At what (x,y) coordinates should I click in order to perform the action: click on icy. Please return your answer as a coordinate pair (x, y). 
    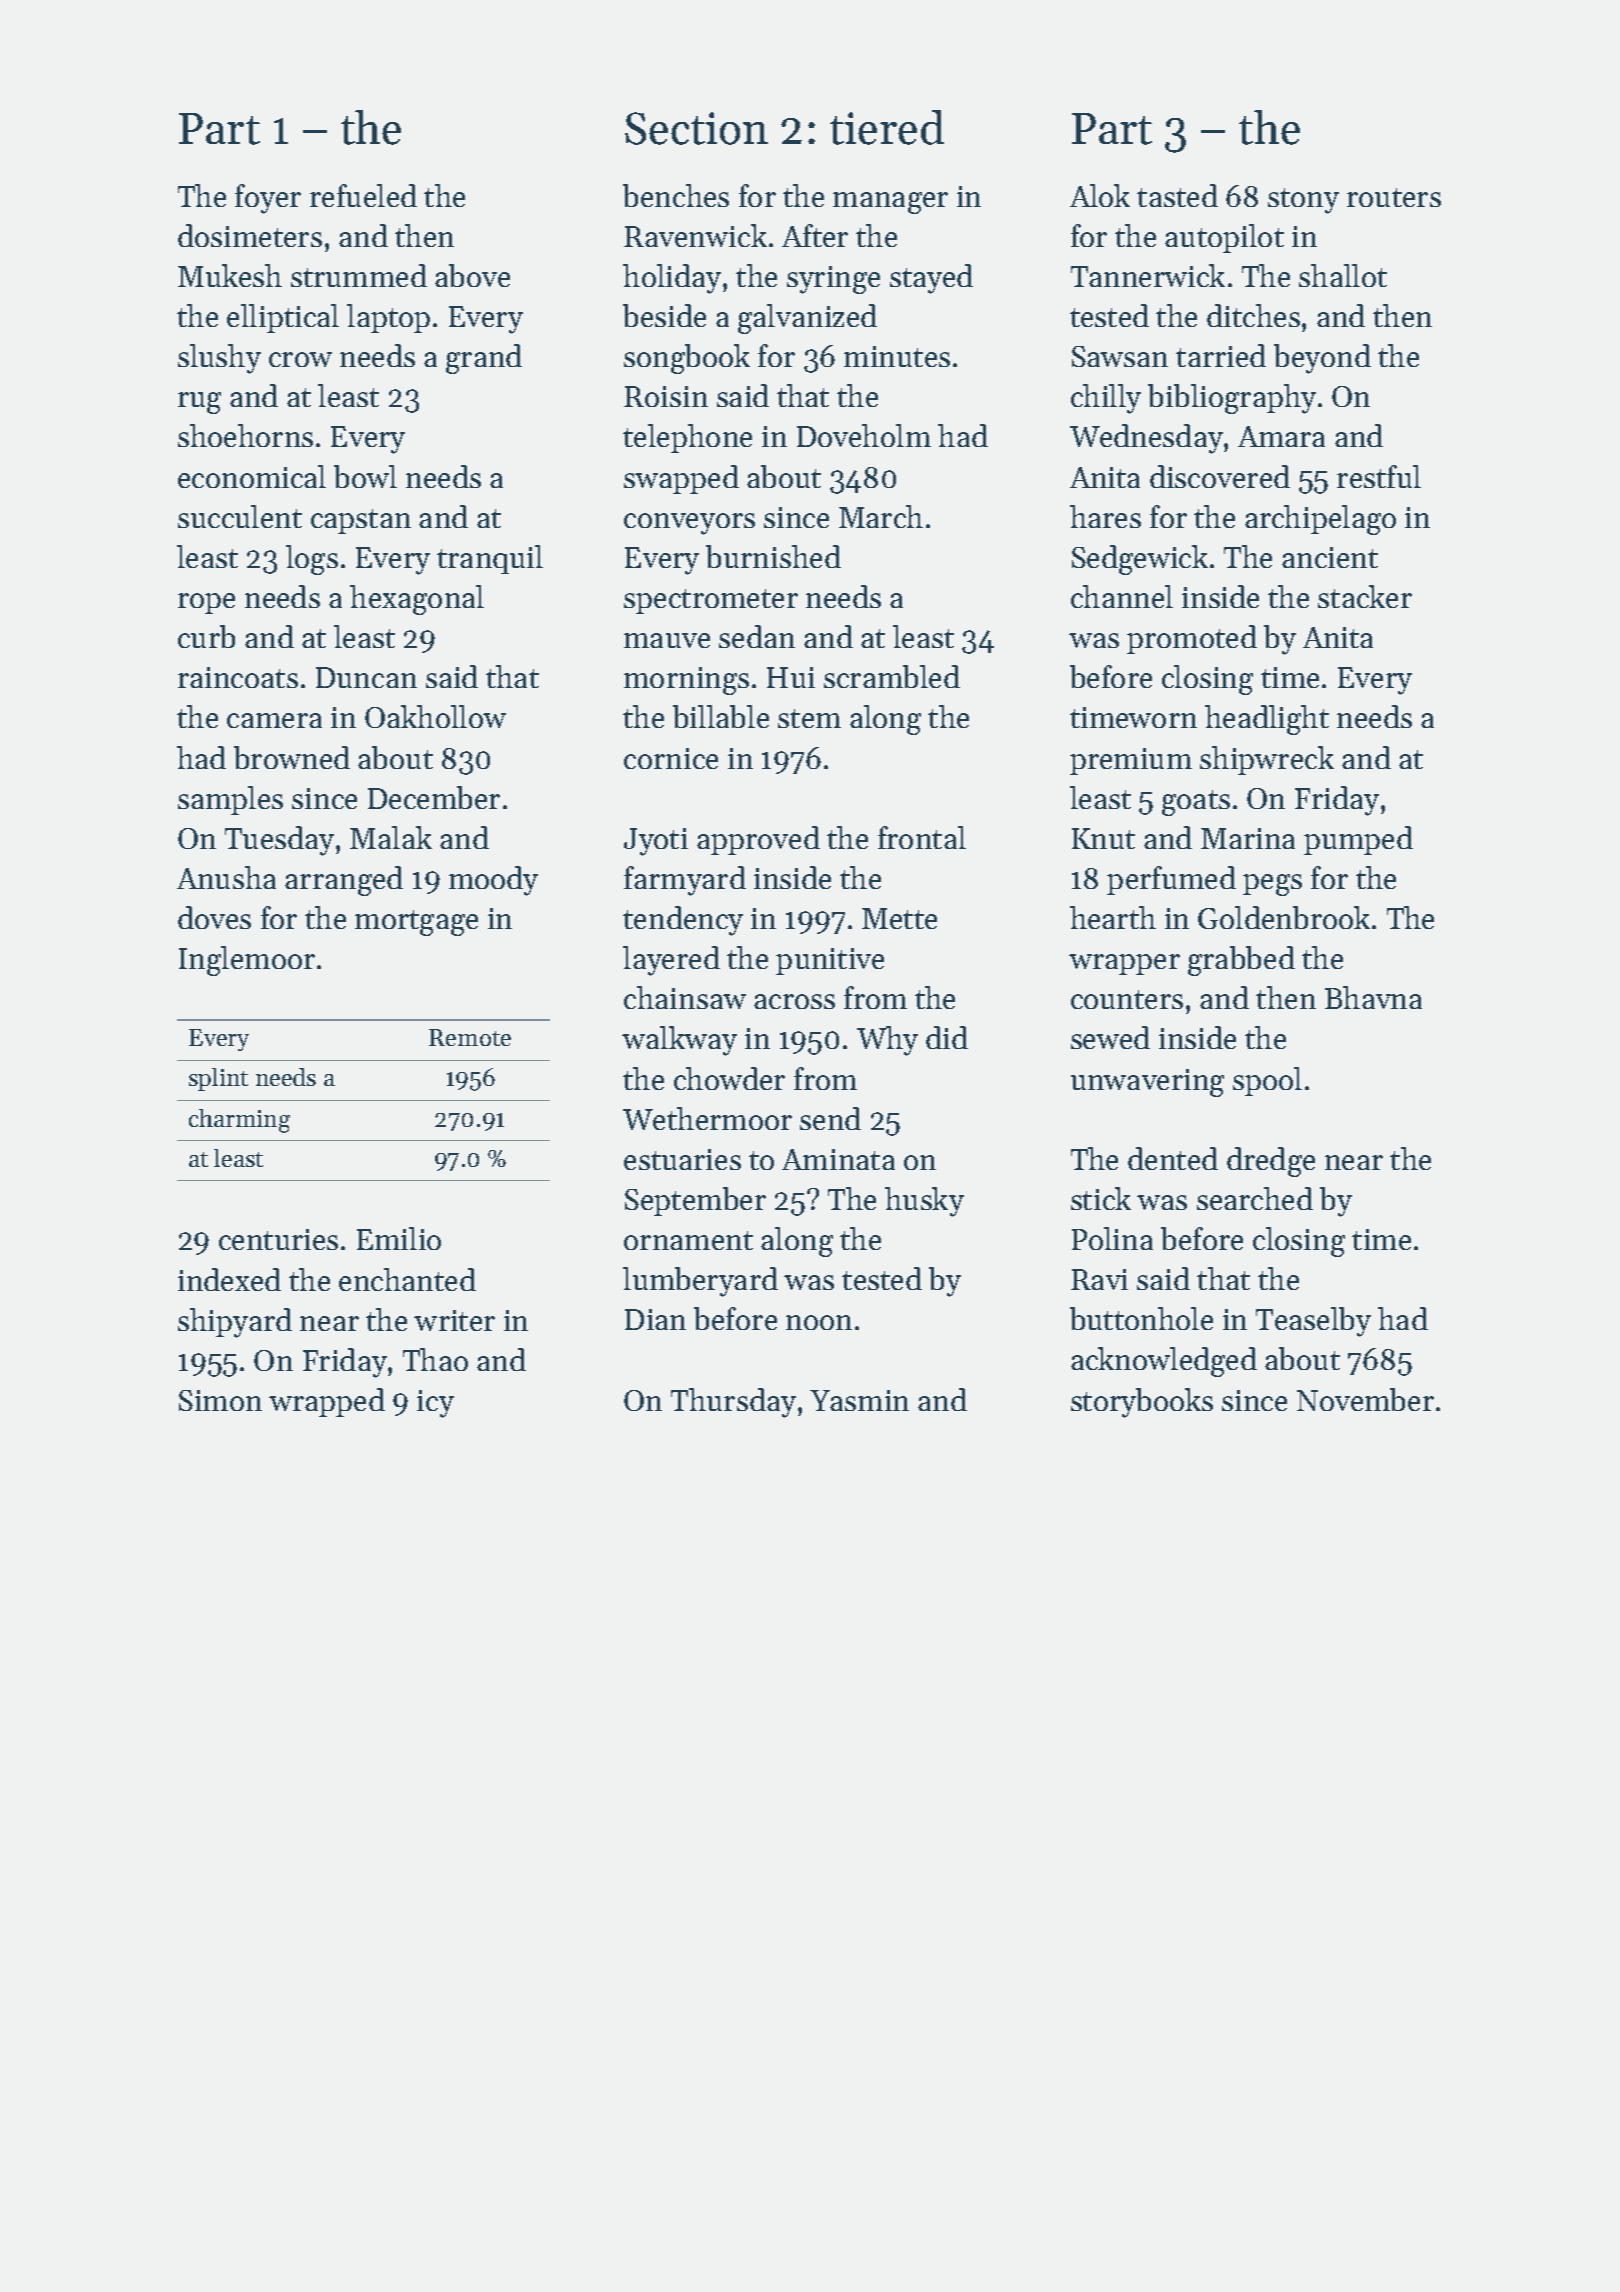
    Looking at the image, I should click on (435, 1404).
